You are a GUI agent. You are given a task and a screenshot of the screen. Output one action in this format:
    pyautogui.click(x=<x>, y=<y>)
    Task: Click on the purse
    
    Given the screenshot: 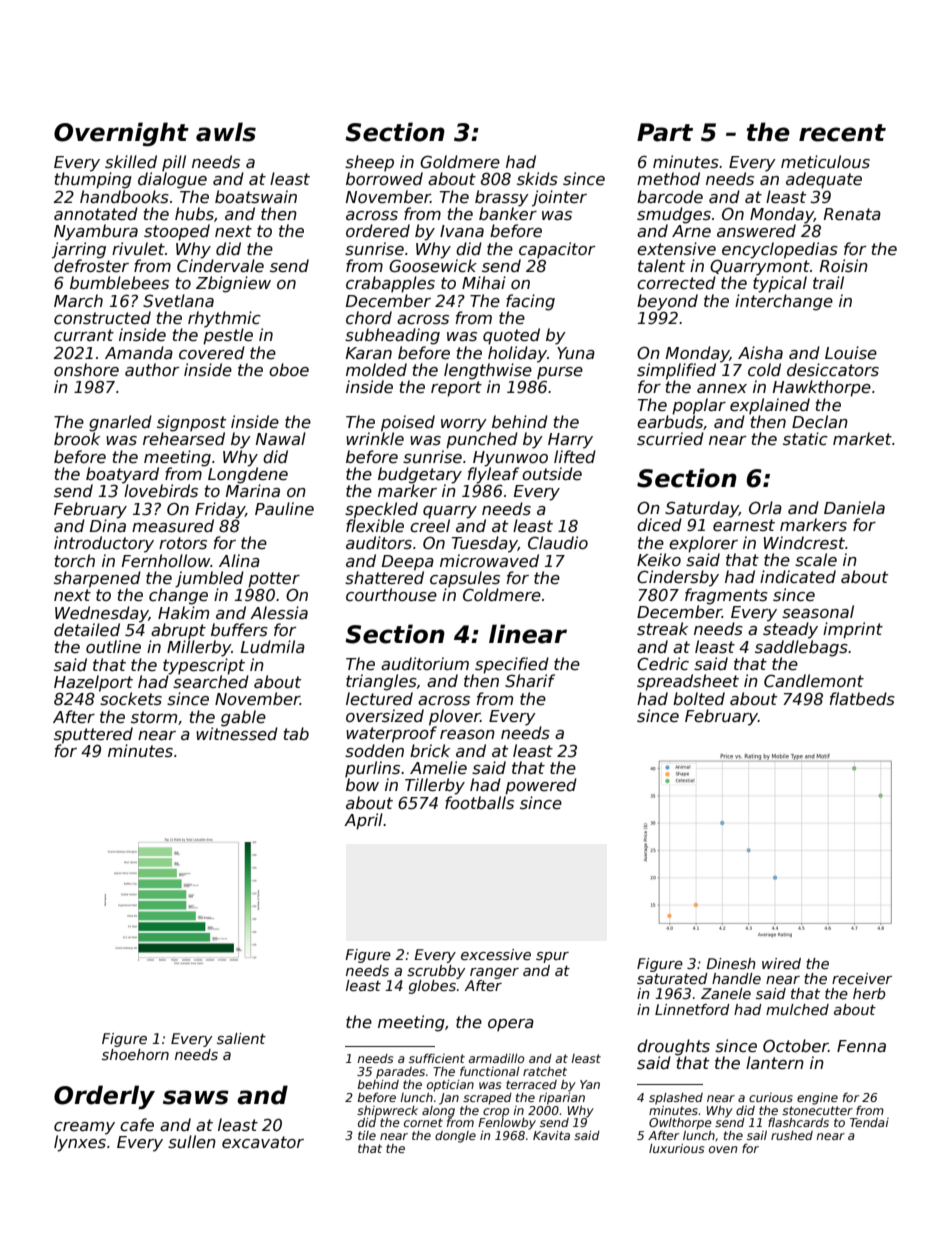 What is the action you would take?
    pyautogui.click(x=560, y=373)
